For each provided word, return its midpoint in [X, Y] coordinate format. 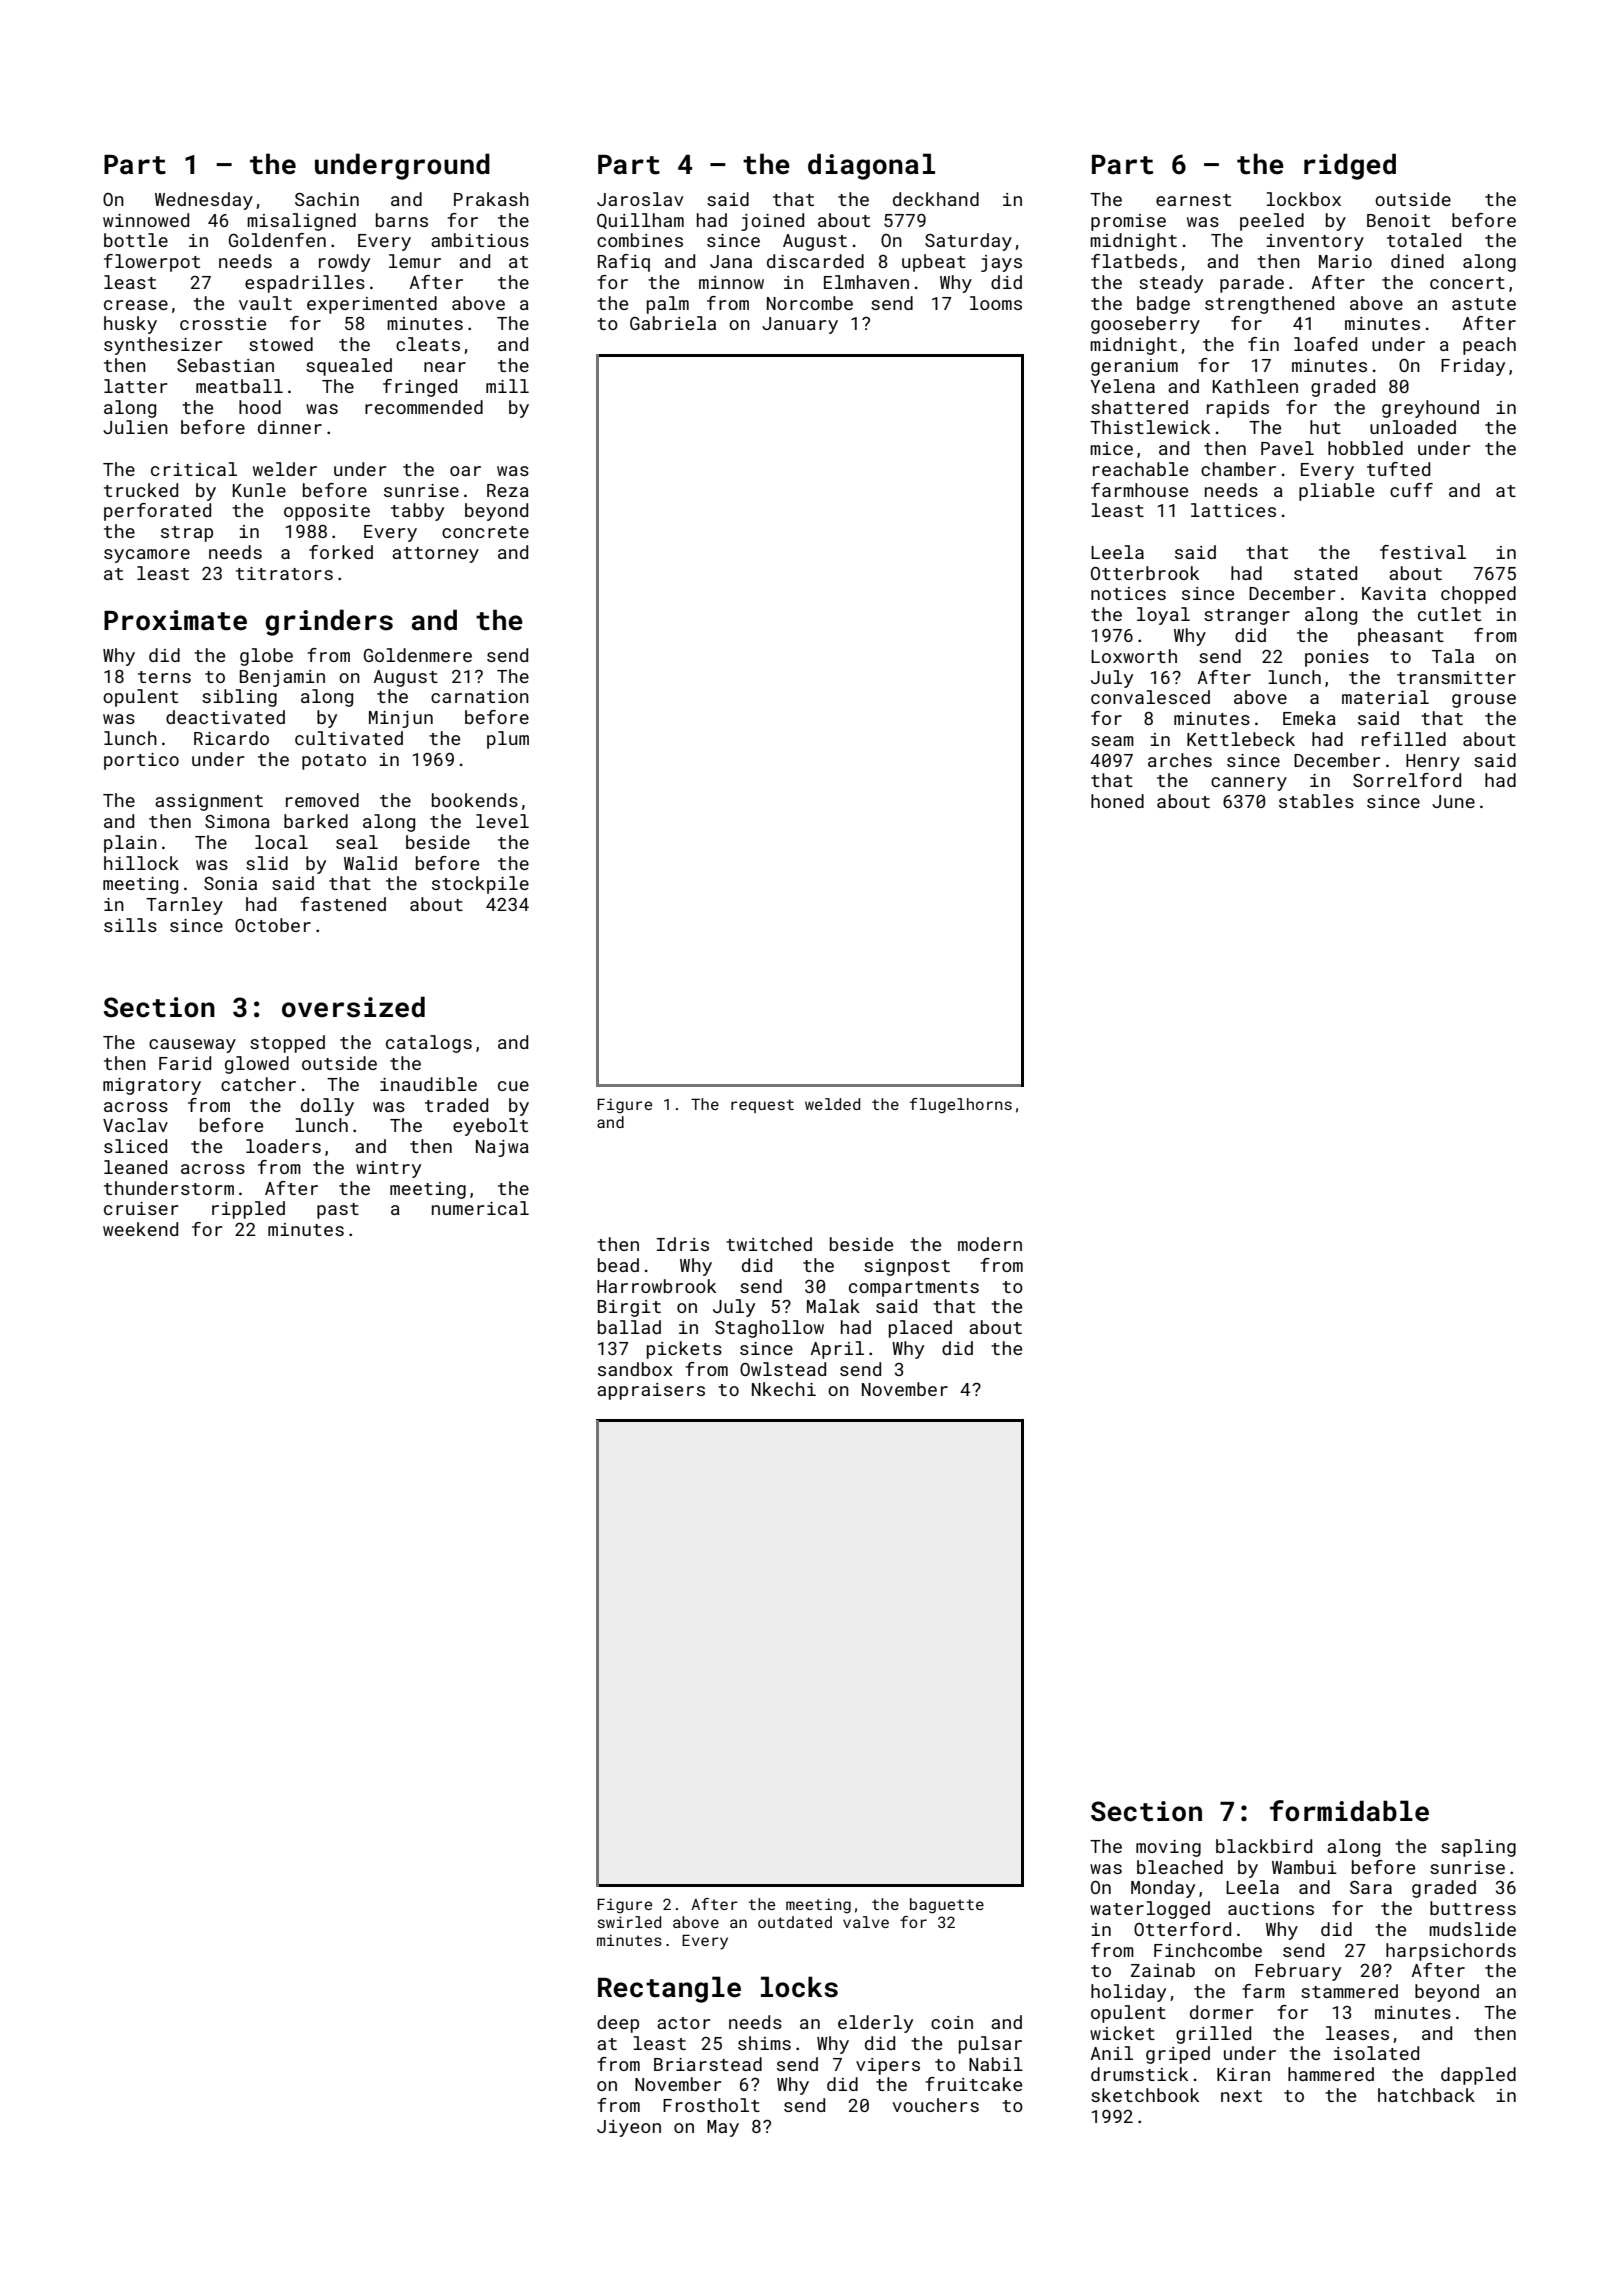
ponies [1337, 658]
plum [508, 740]
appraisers [651, 1391]
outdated [795, 1922]
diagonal [871, 166]
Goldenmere [418, 655]
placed [920, 1329]
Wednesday [204, 201]
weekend [140, 1229]
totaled [1424, 240]
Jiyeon [629, 2128]
